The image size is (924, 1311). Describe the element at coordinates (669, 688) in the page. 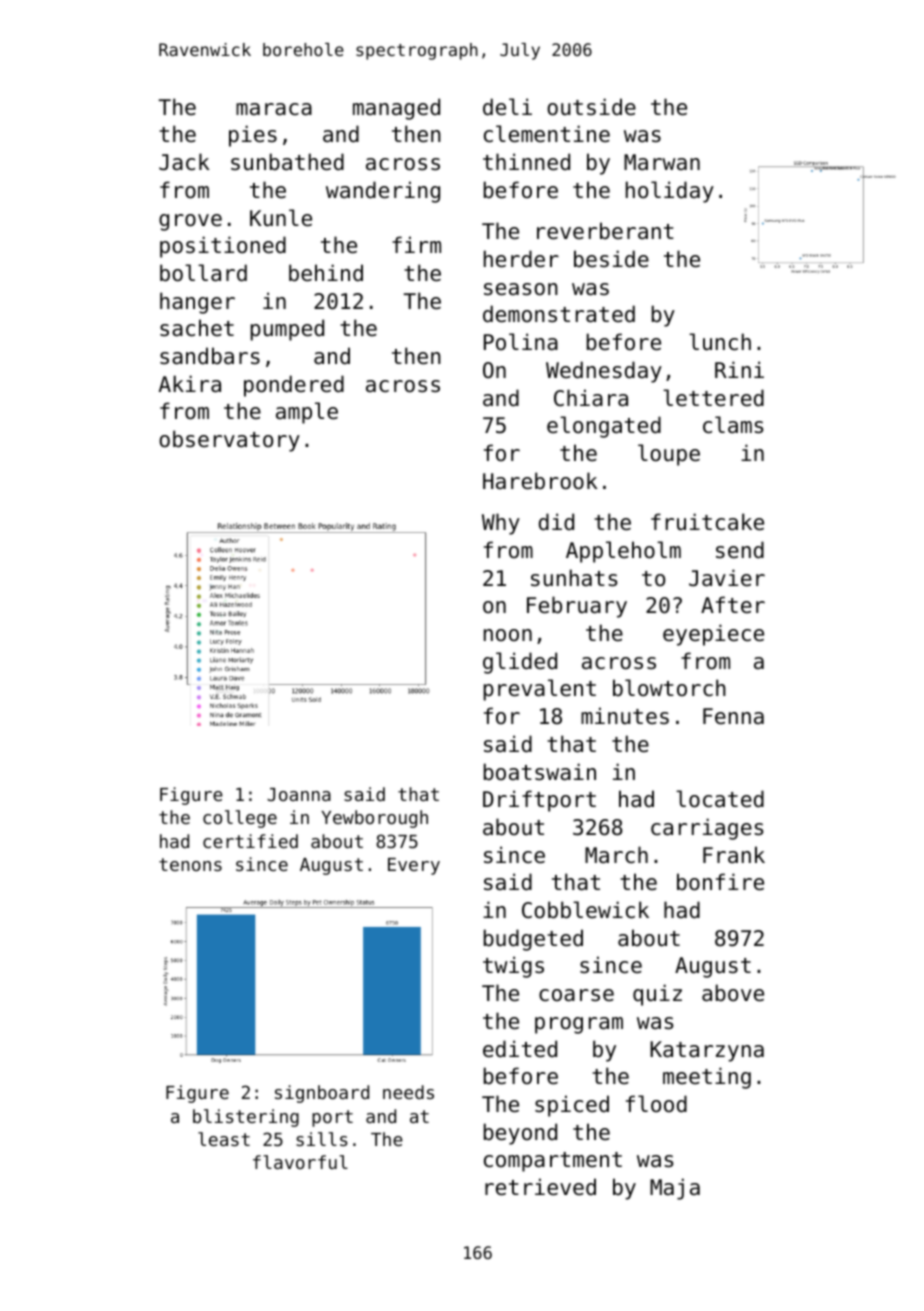

I see `blowtorch` at that location.
